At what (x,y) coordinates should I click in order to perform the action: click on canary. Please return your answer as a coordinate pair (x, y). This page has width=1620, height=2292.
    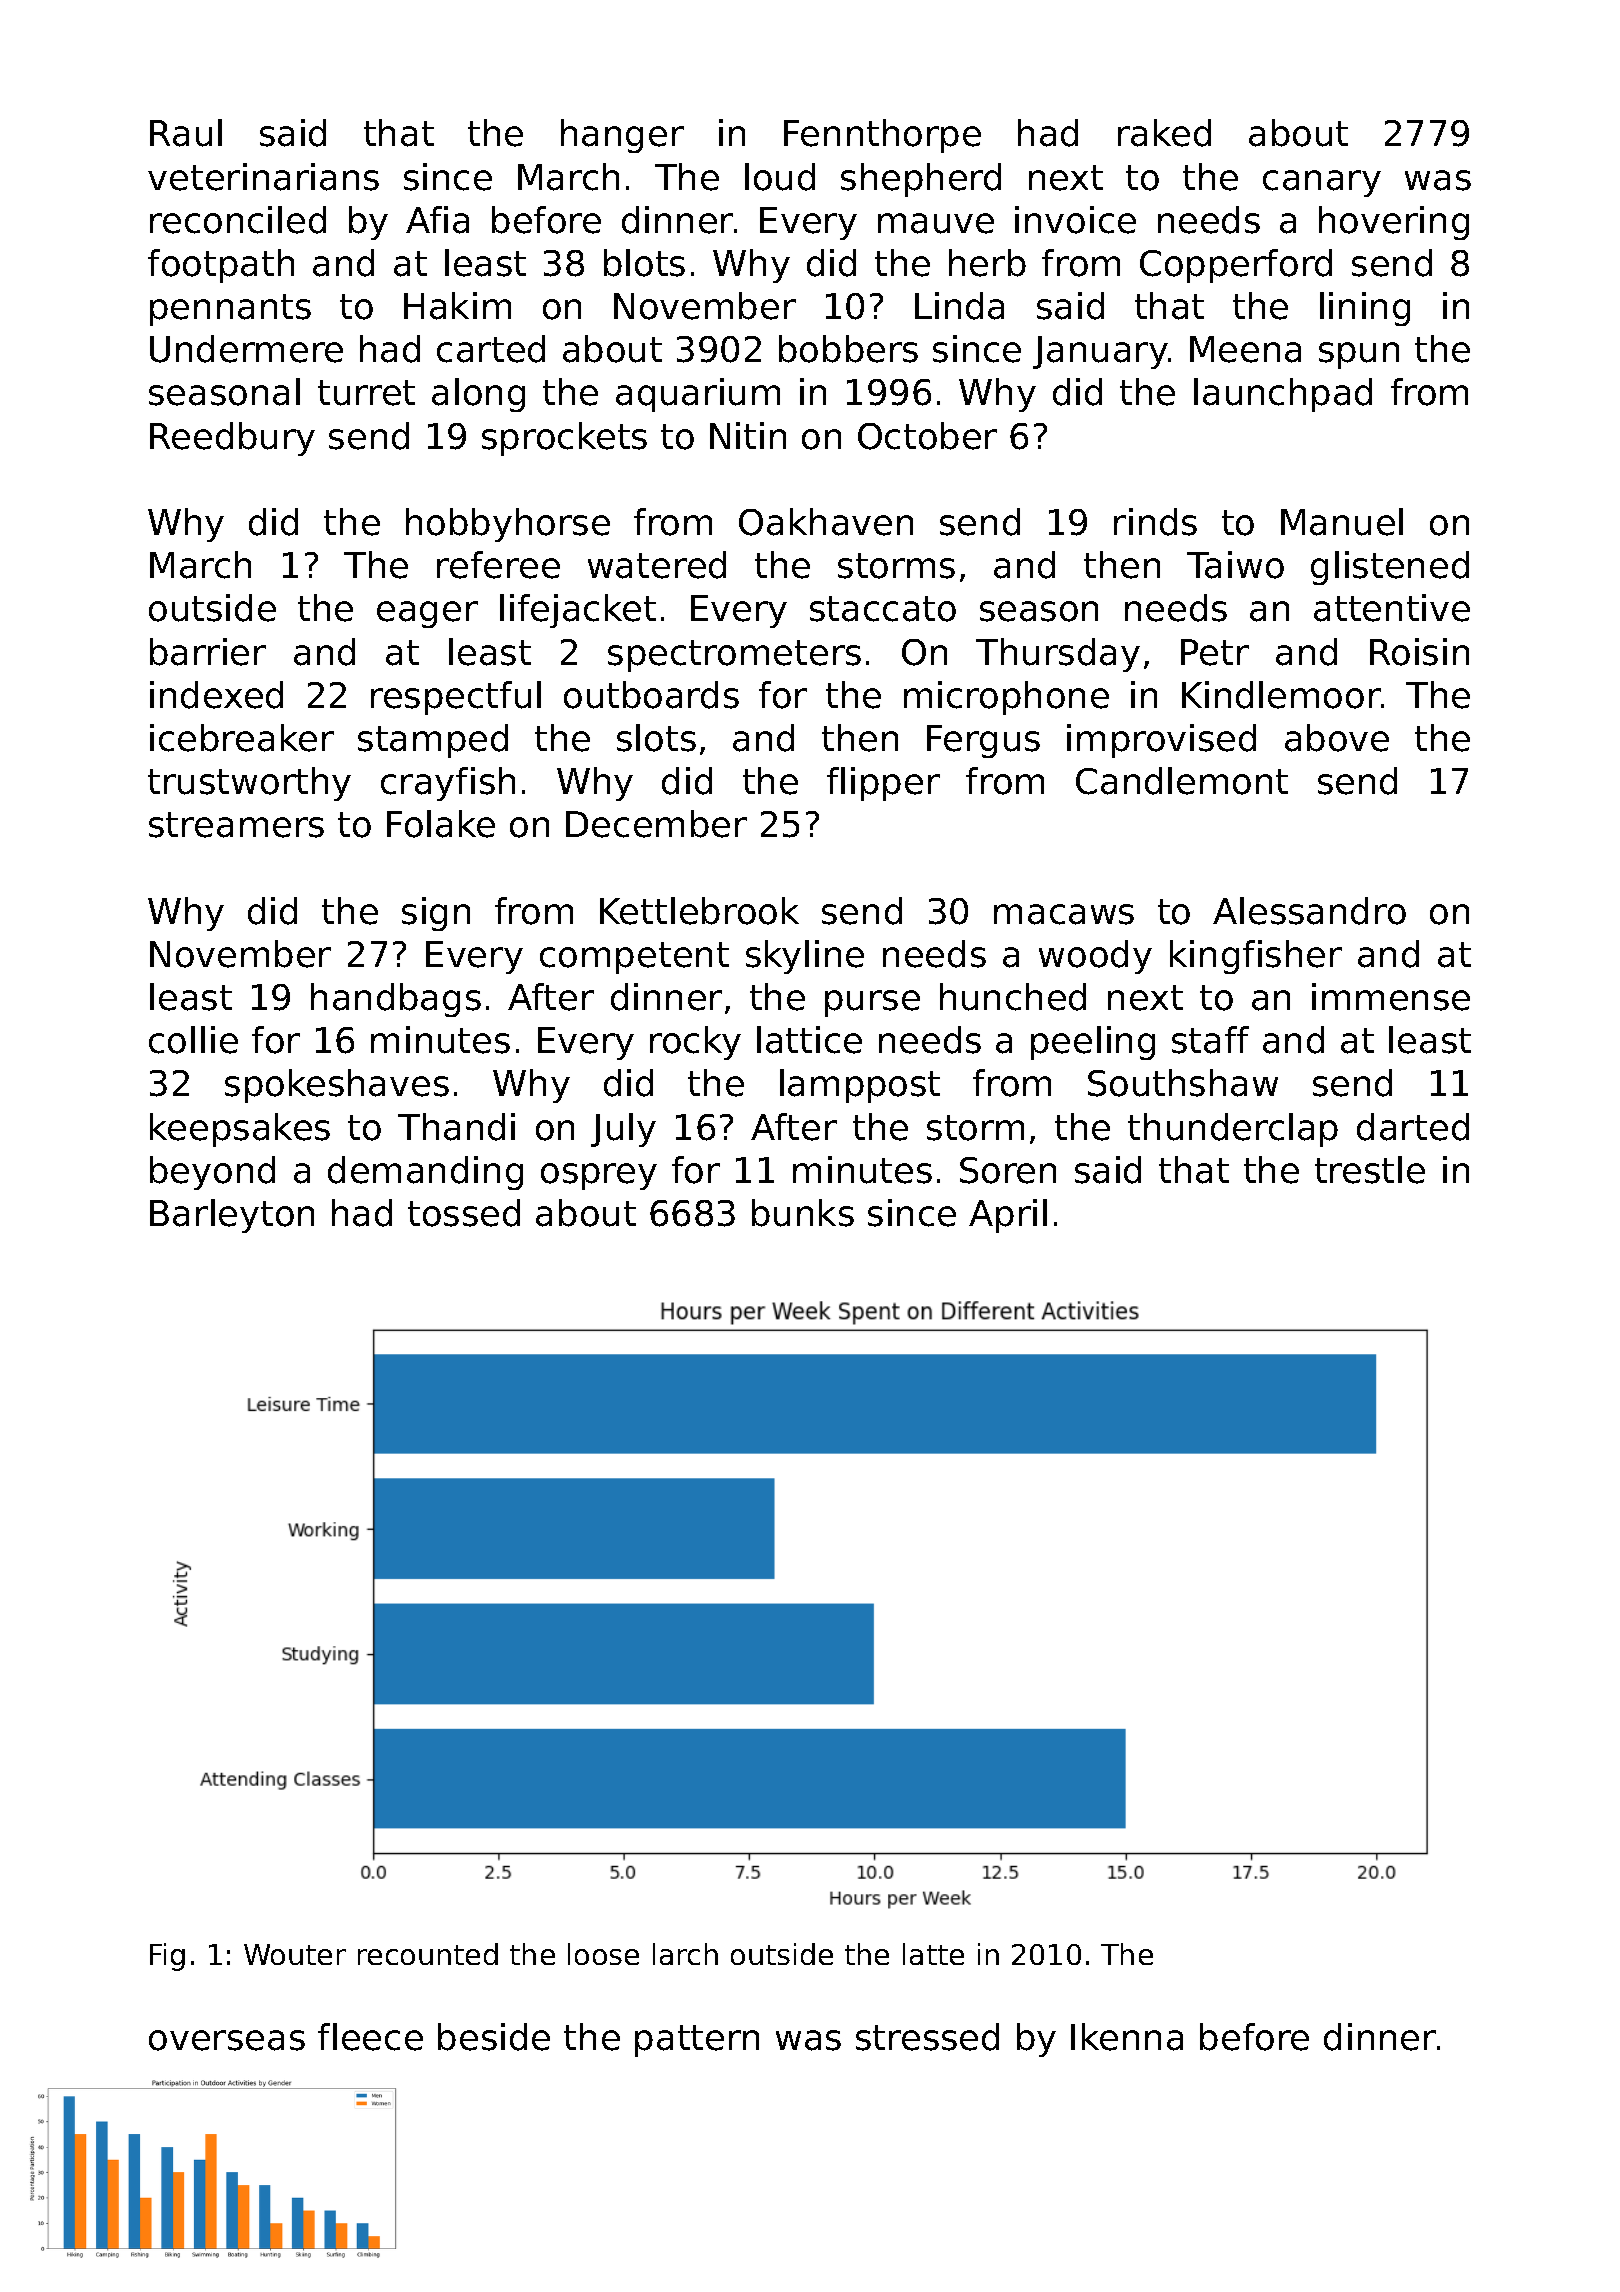
    Looking at the image, I should click on (1322, 183).
